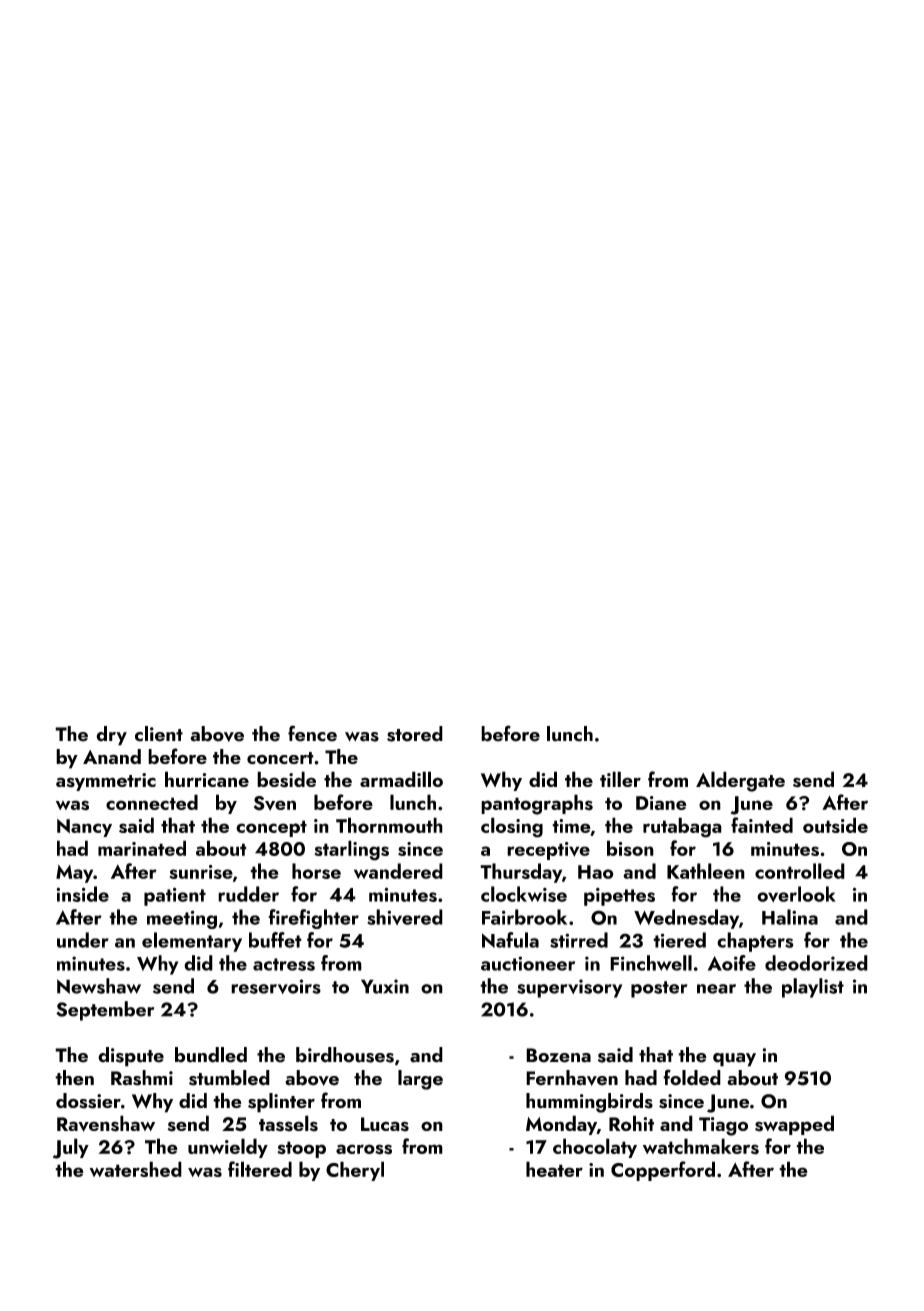 This screenshot has height=1311, width=924. Describe the element at coordinates (548, 851) in the screenshot. I see `receptive` at that location.
